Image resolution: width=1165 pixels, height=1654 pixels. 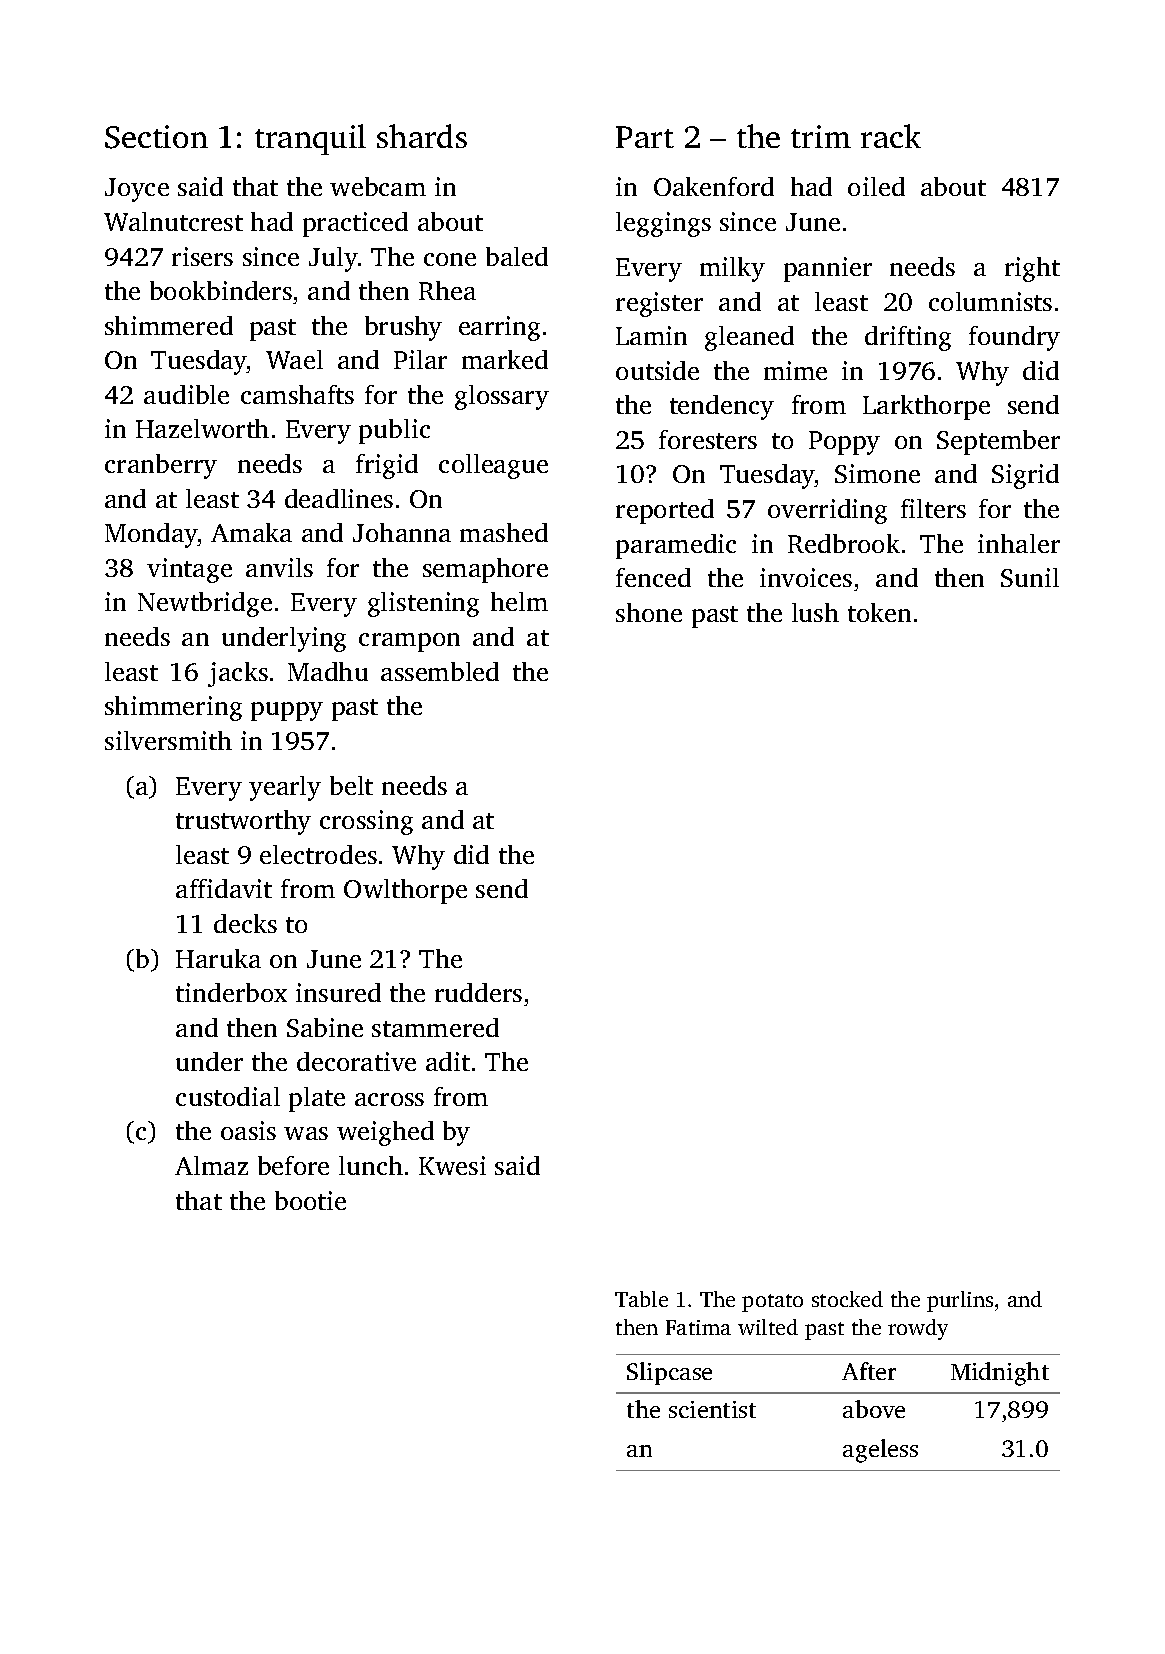 What do you see at coordinates (649, 612) in the screenshot?
I see `shone` at bounding box center [649, 612].
